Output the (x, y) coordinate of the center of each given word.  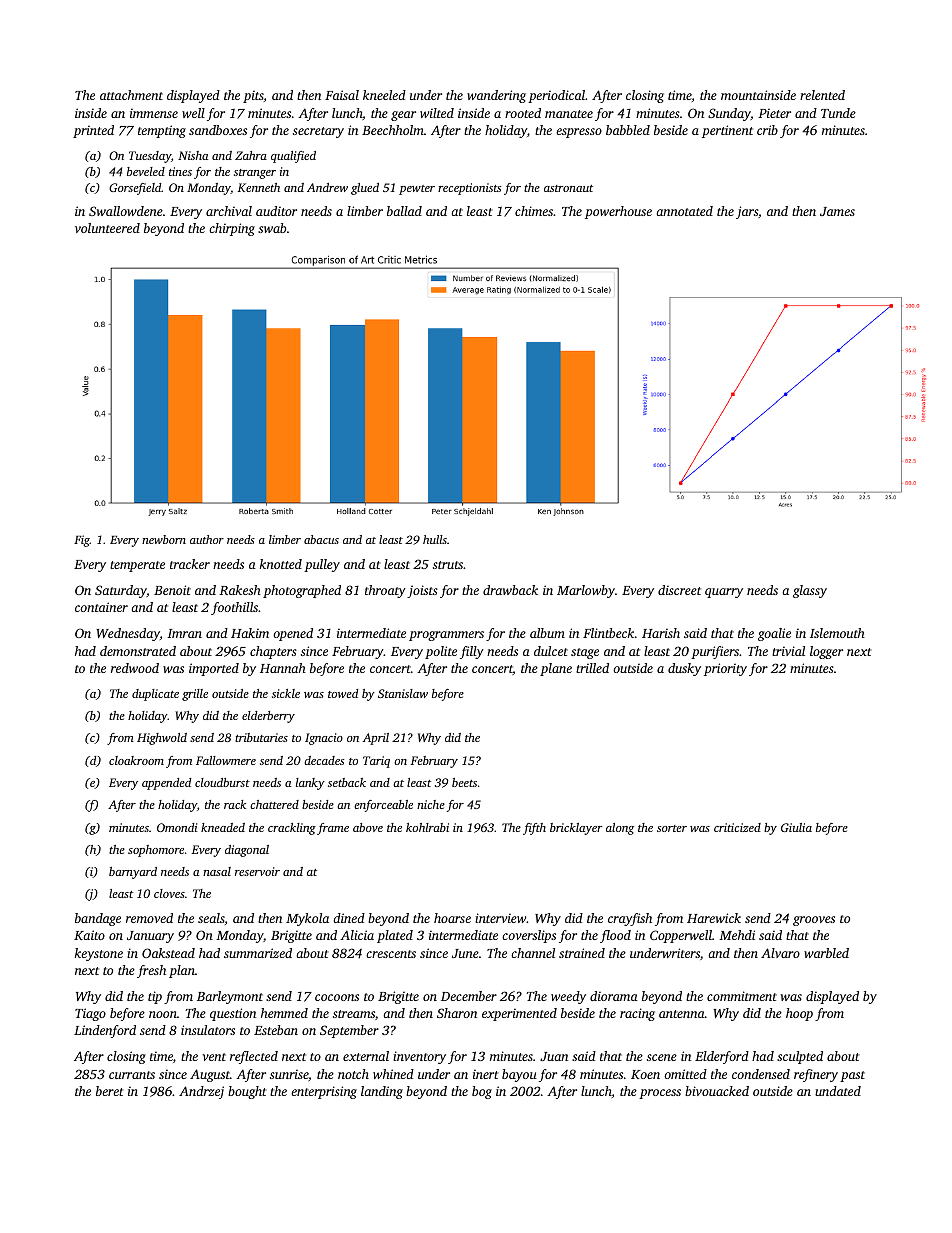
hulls (435, 539)
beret (110, 1091)
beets (464, 782)
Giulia (796, 827)
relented (822, 95)
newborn (164, 539)
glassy (810, 591)
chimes (534, 211)
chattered (274, 804)
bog (482, 1092)
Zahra (251, 155)
